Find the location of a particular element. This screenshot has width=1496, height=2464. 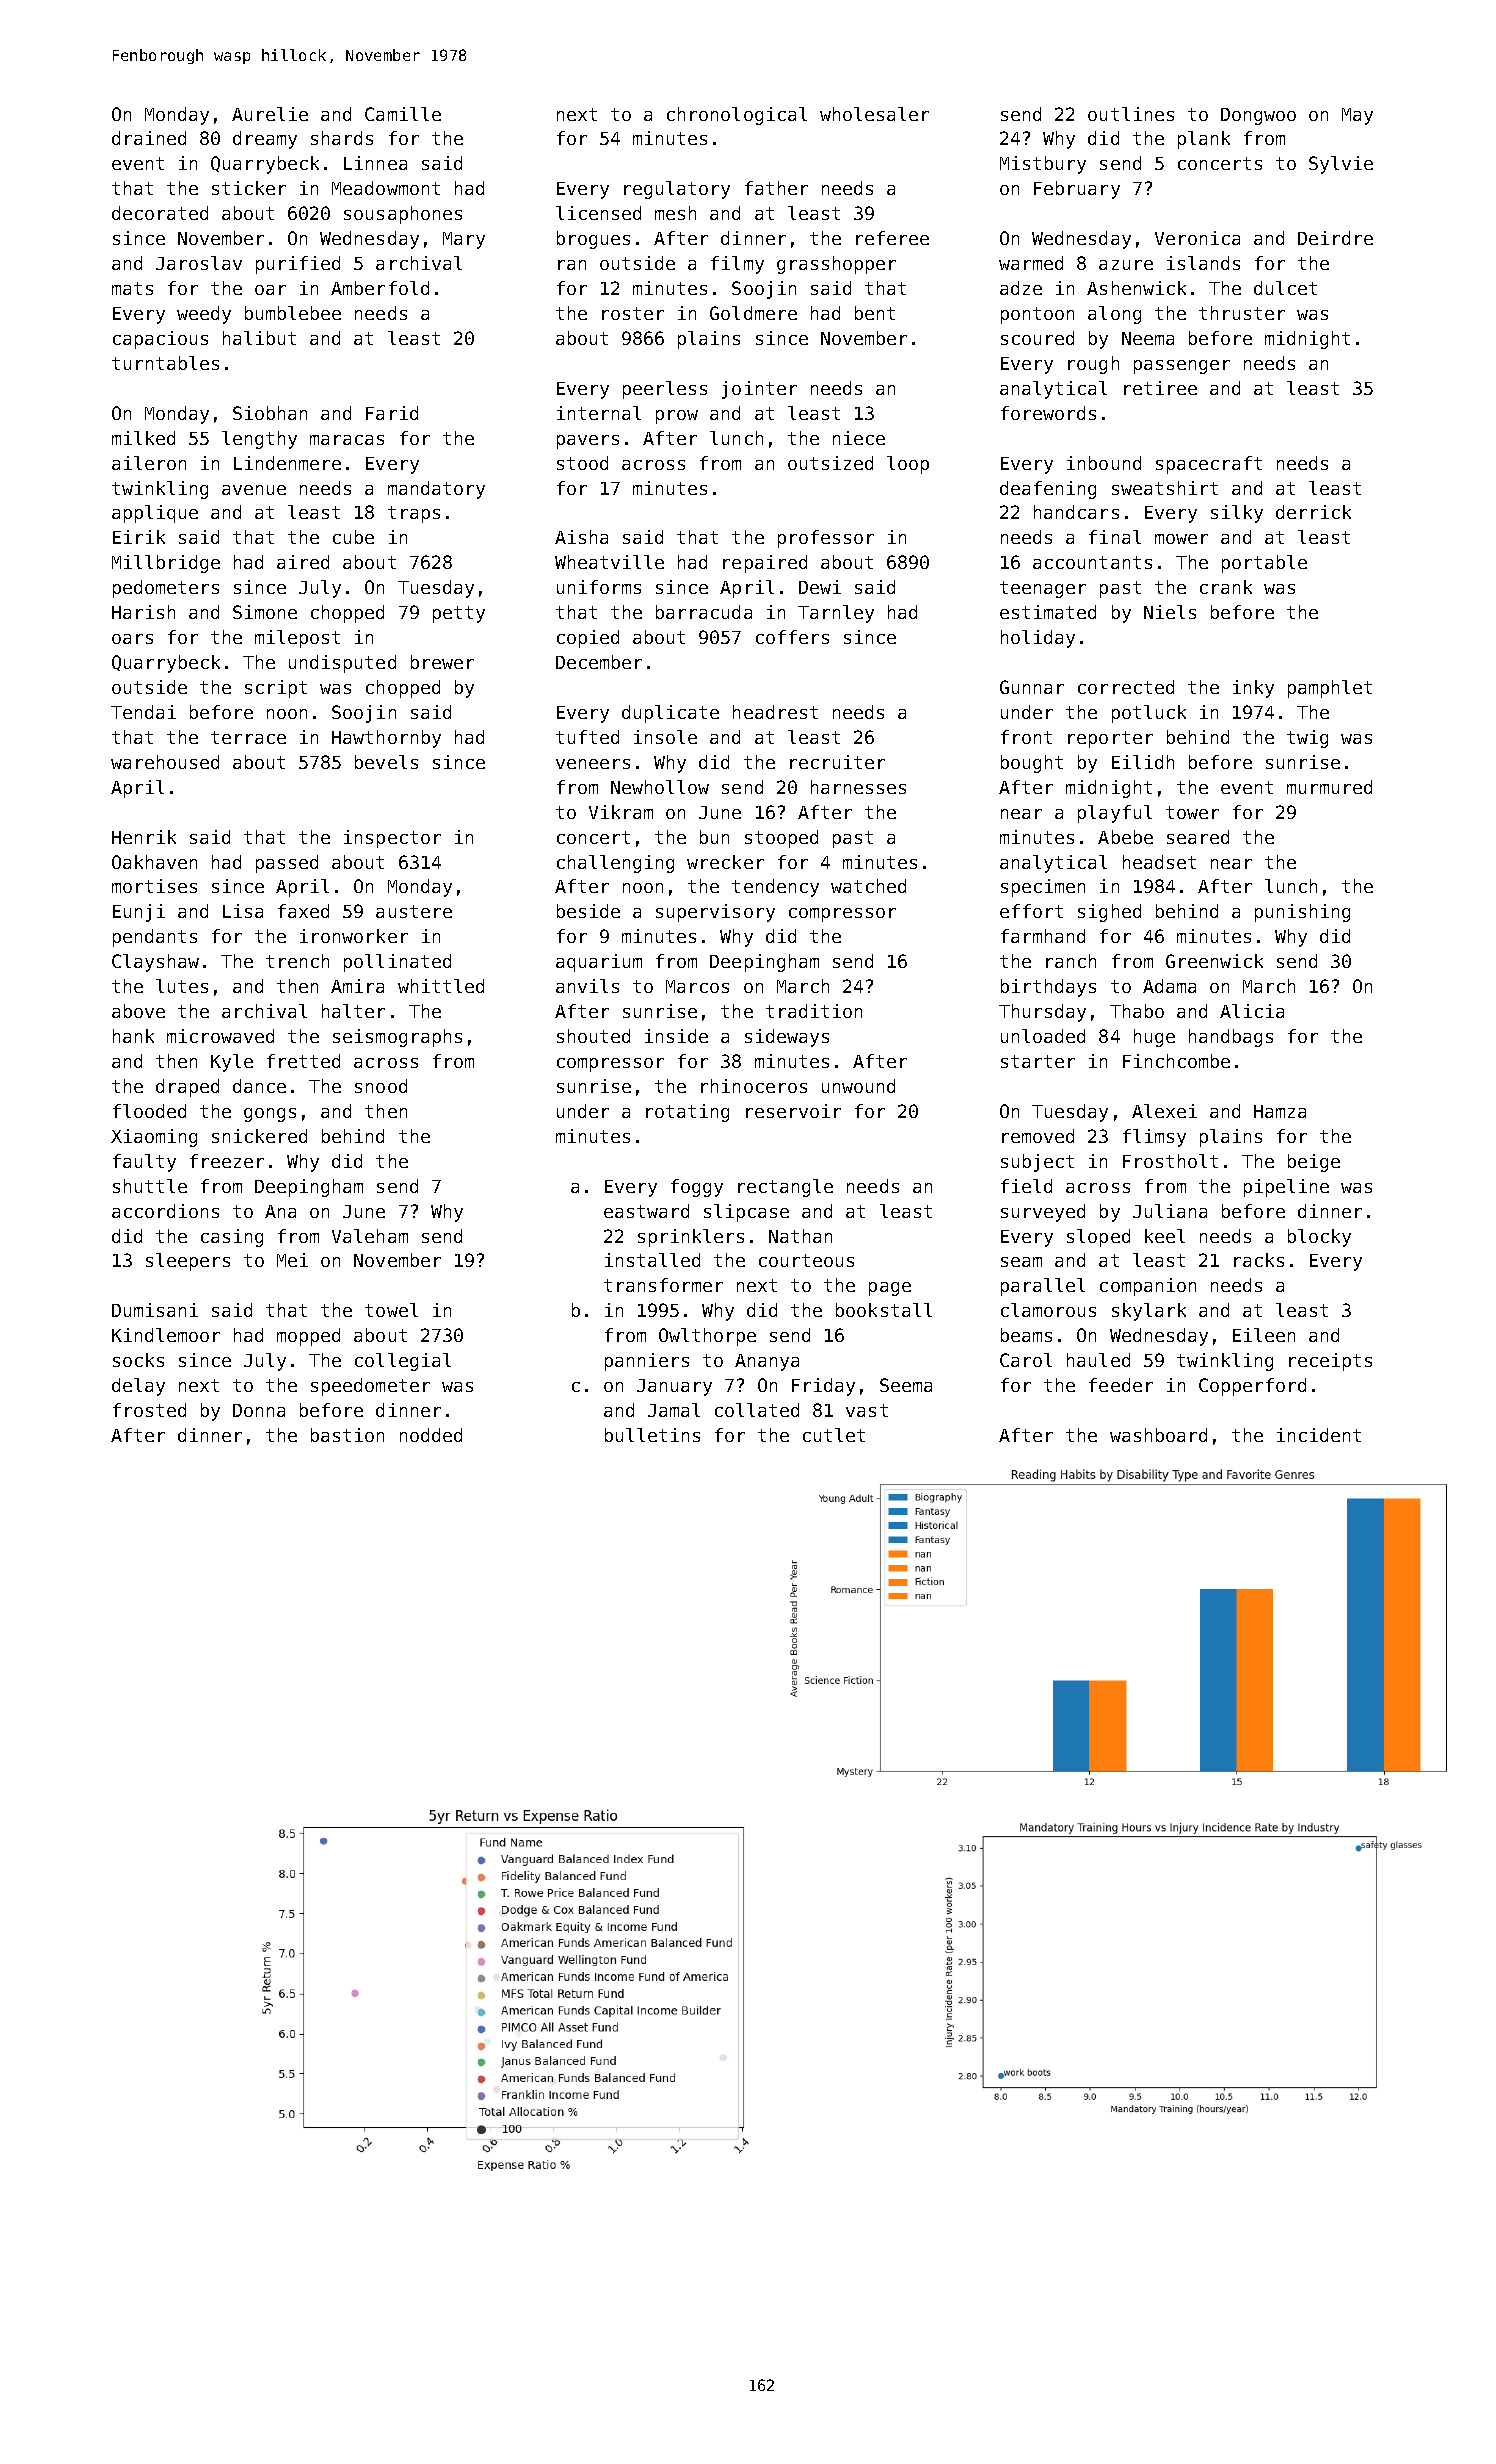

sleepers is located at coordinates (188, 1262).
